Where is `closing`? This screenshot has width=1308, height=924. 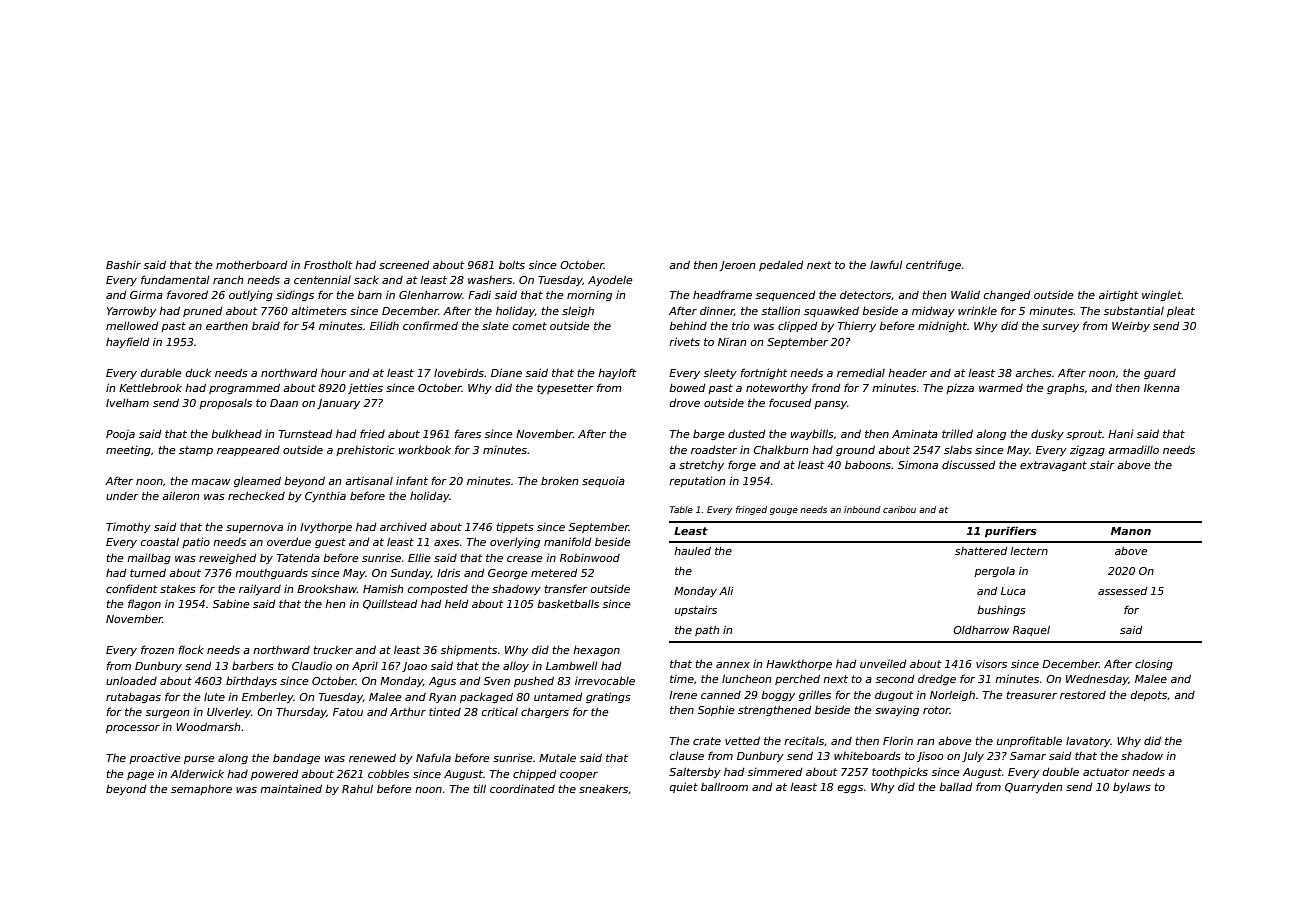 closing is located at coordinates (1154, 664).
